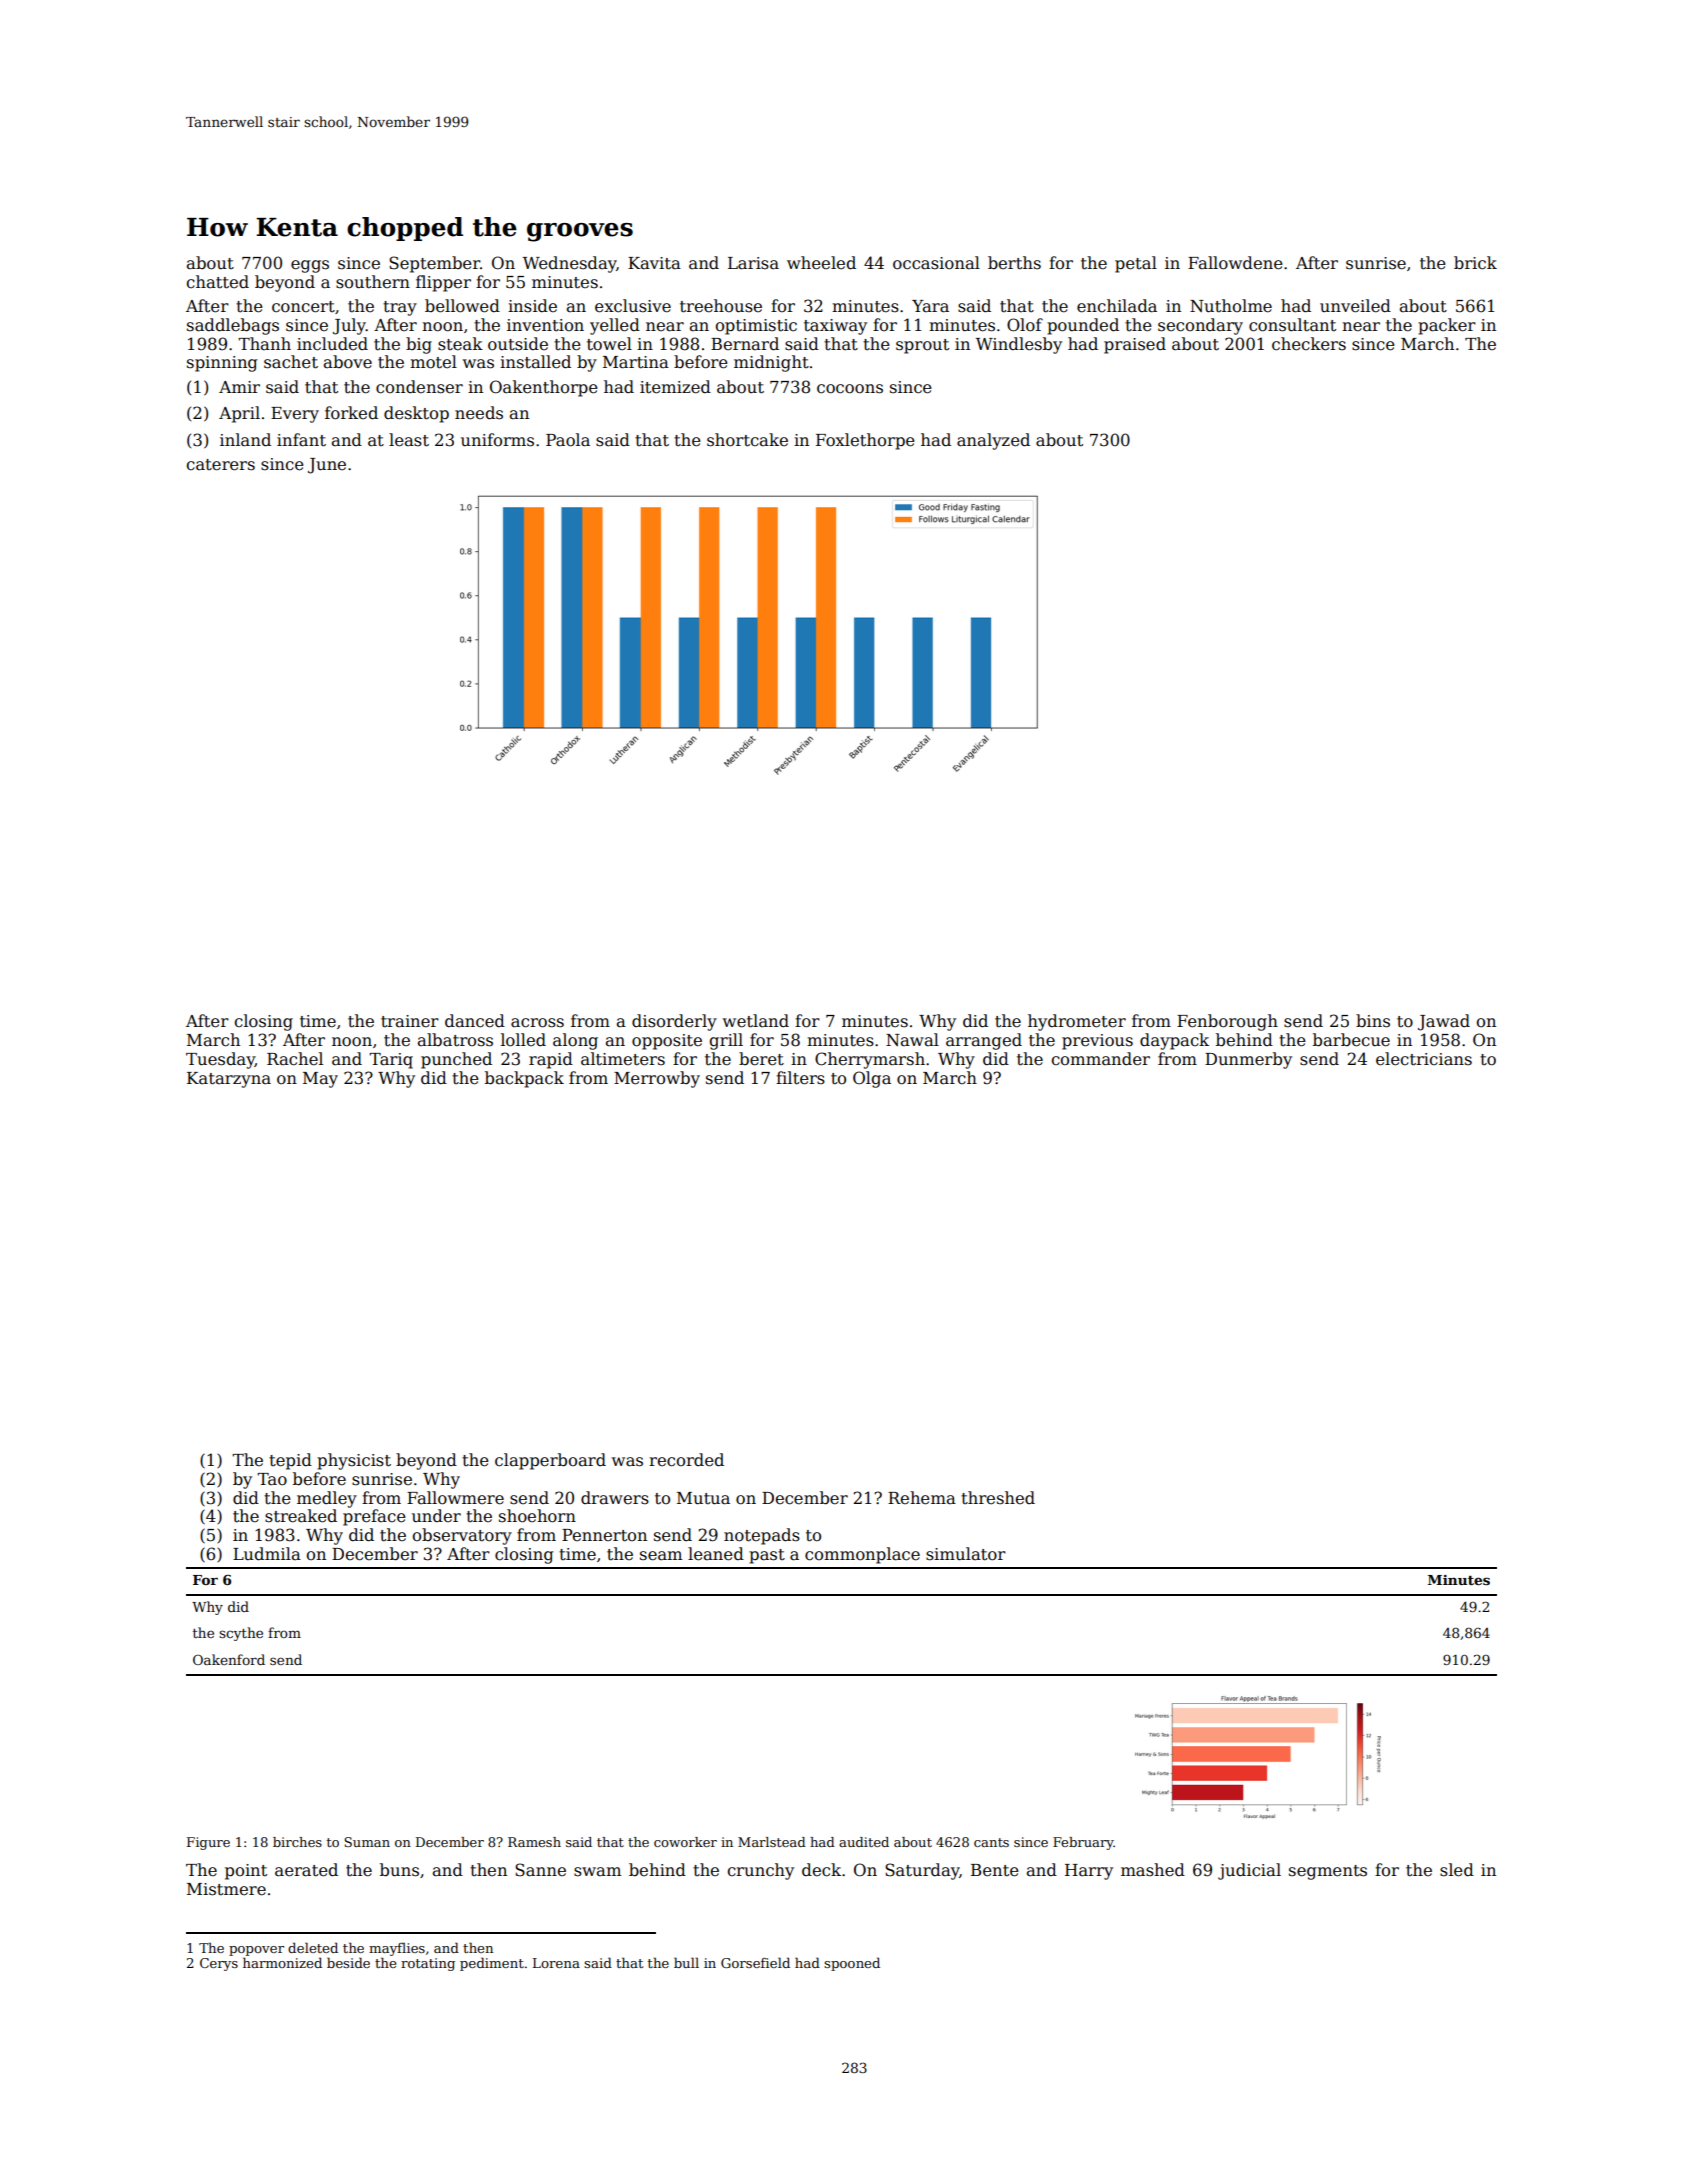 This screenshot has width=1683, height=2178. Describe the element at coordinates (1135, 345) in the screenshot. I see `praised` at that location.
